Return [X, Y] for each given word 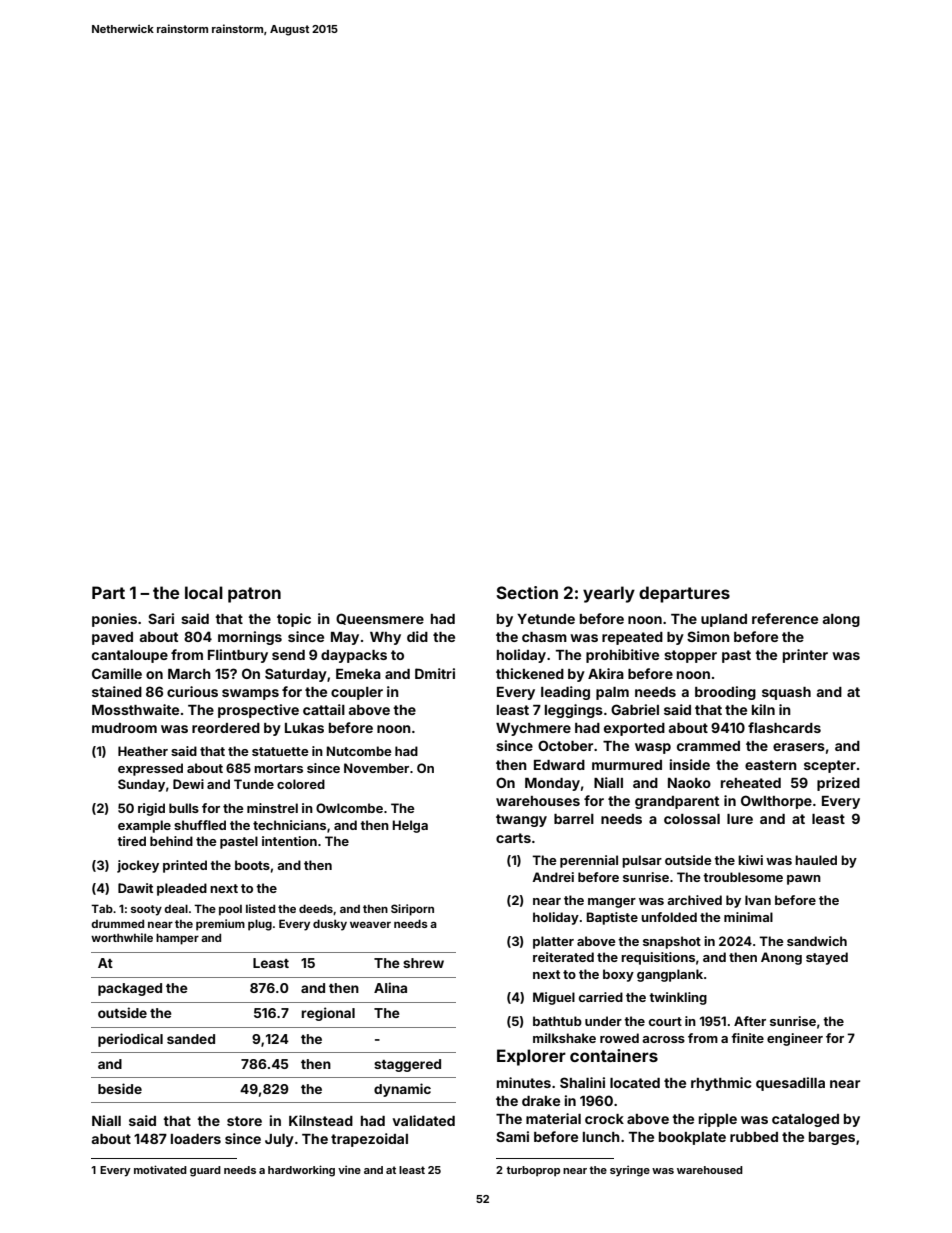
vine [349, 1169]
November [376, 768]
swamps [250, 694]
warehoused [710, 1170]
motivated [160, 1169]
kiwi [750, 860]
